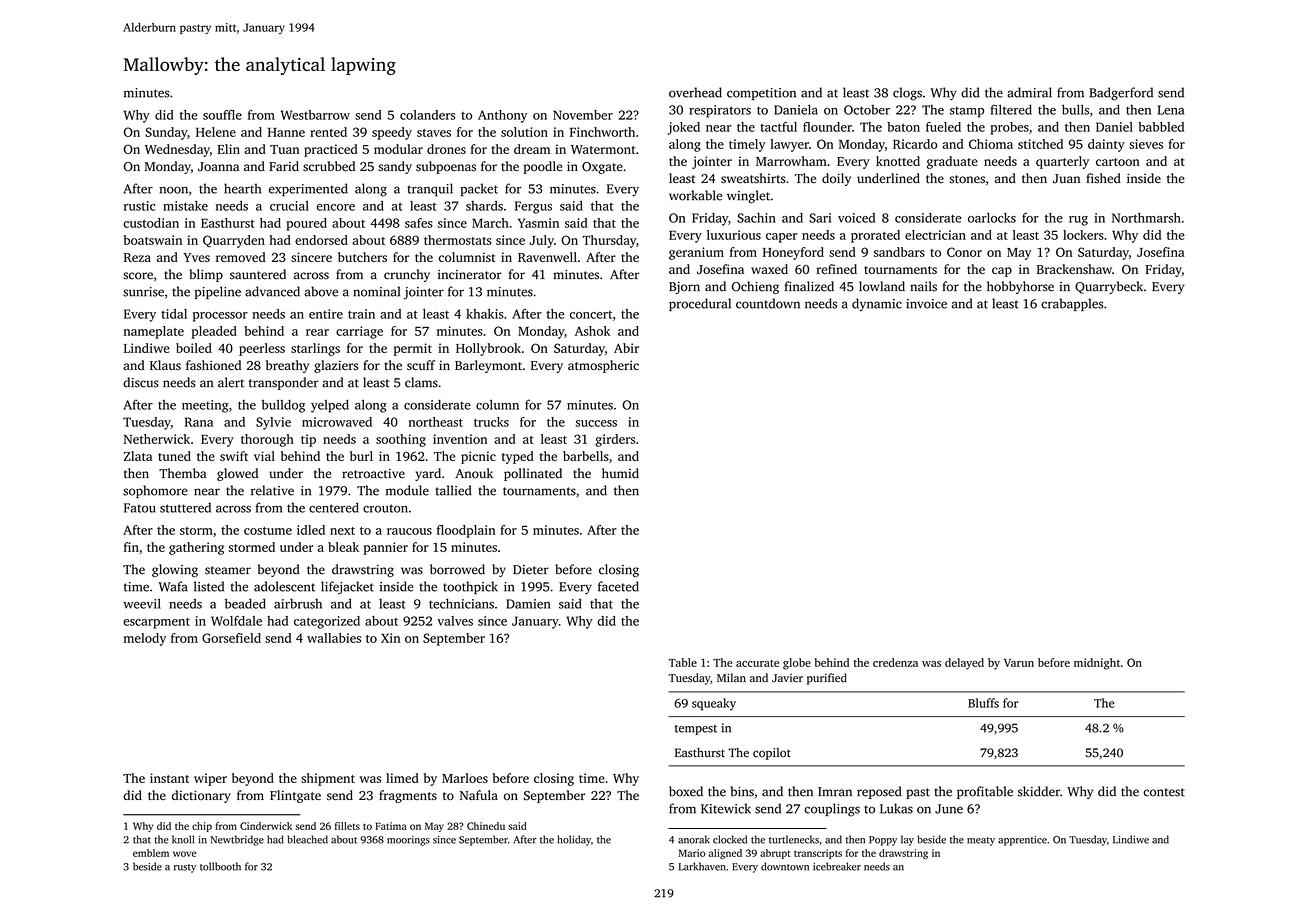 The image size is (1308, 924). I want to click on competition, so click(761, 94).
